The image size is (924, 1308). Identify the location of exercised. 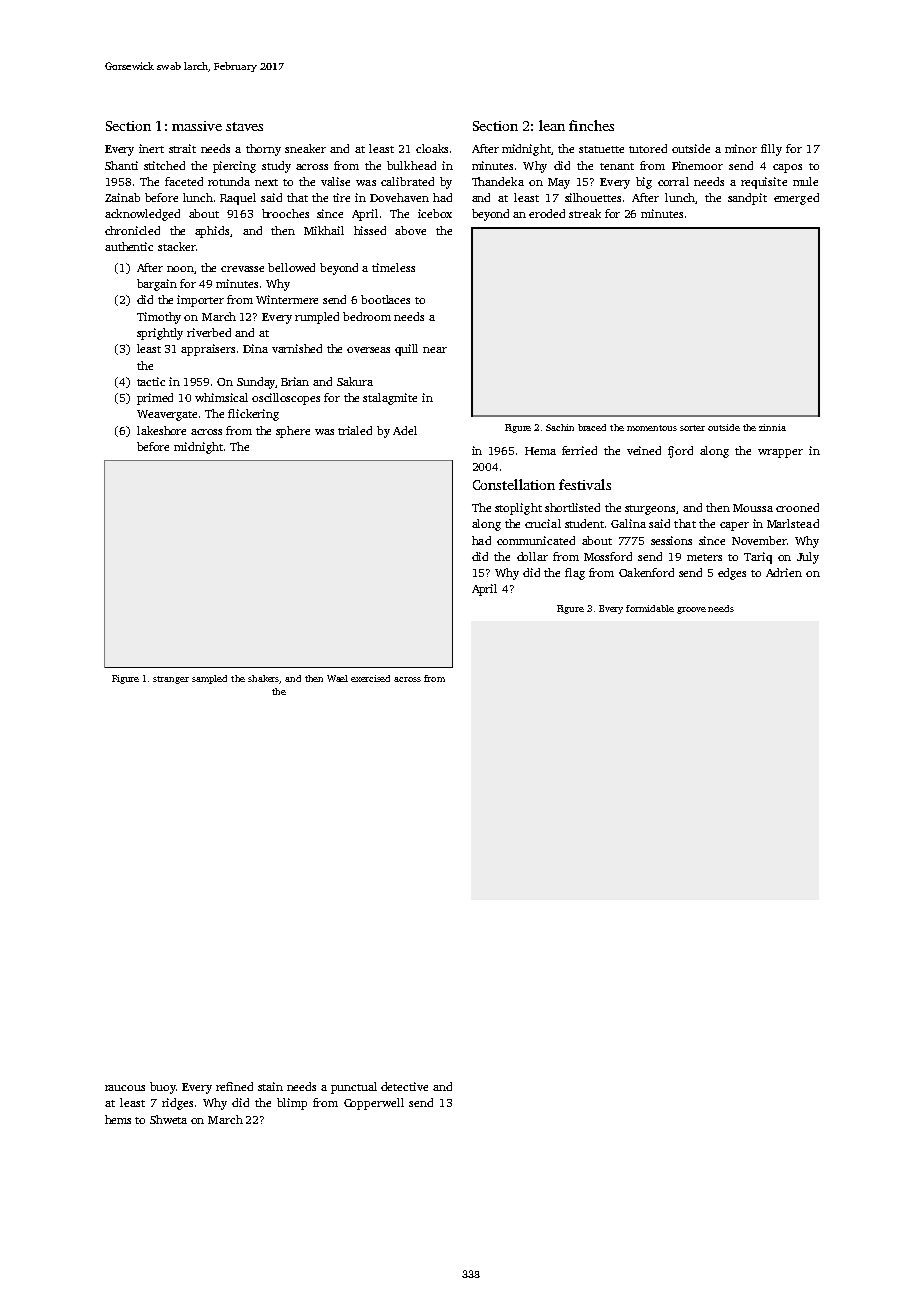
(370, 678).
